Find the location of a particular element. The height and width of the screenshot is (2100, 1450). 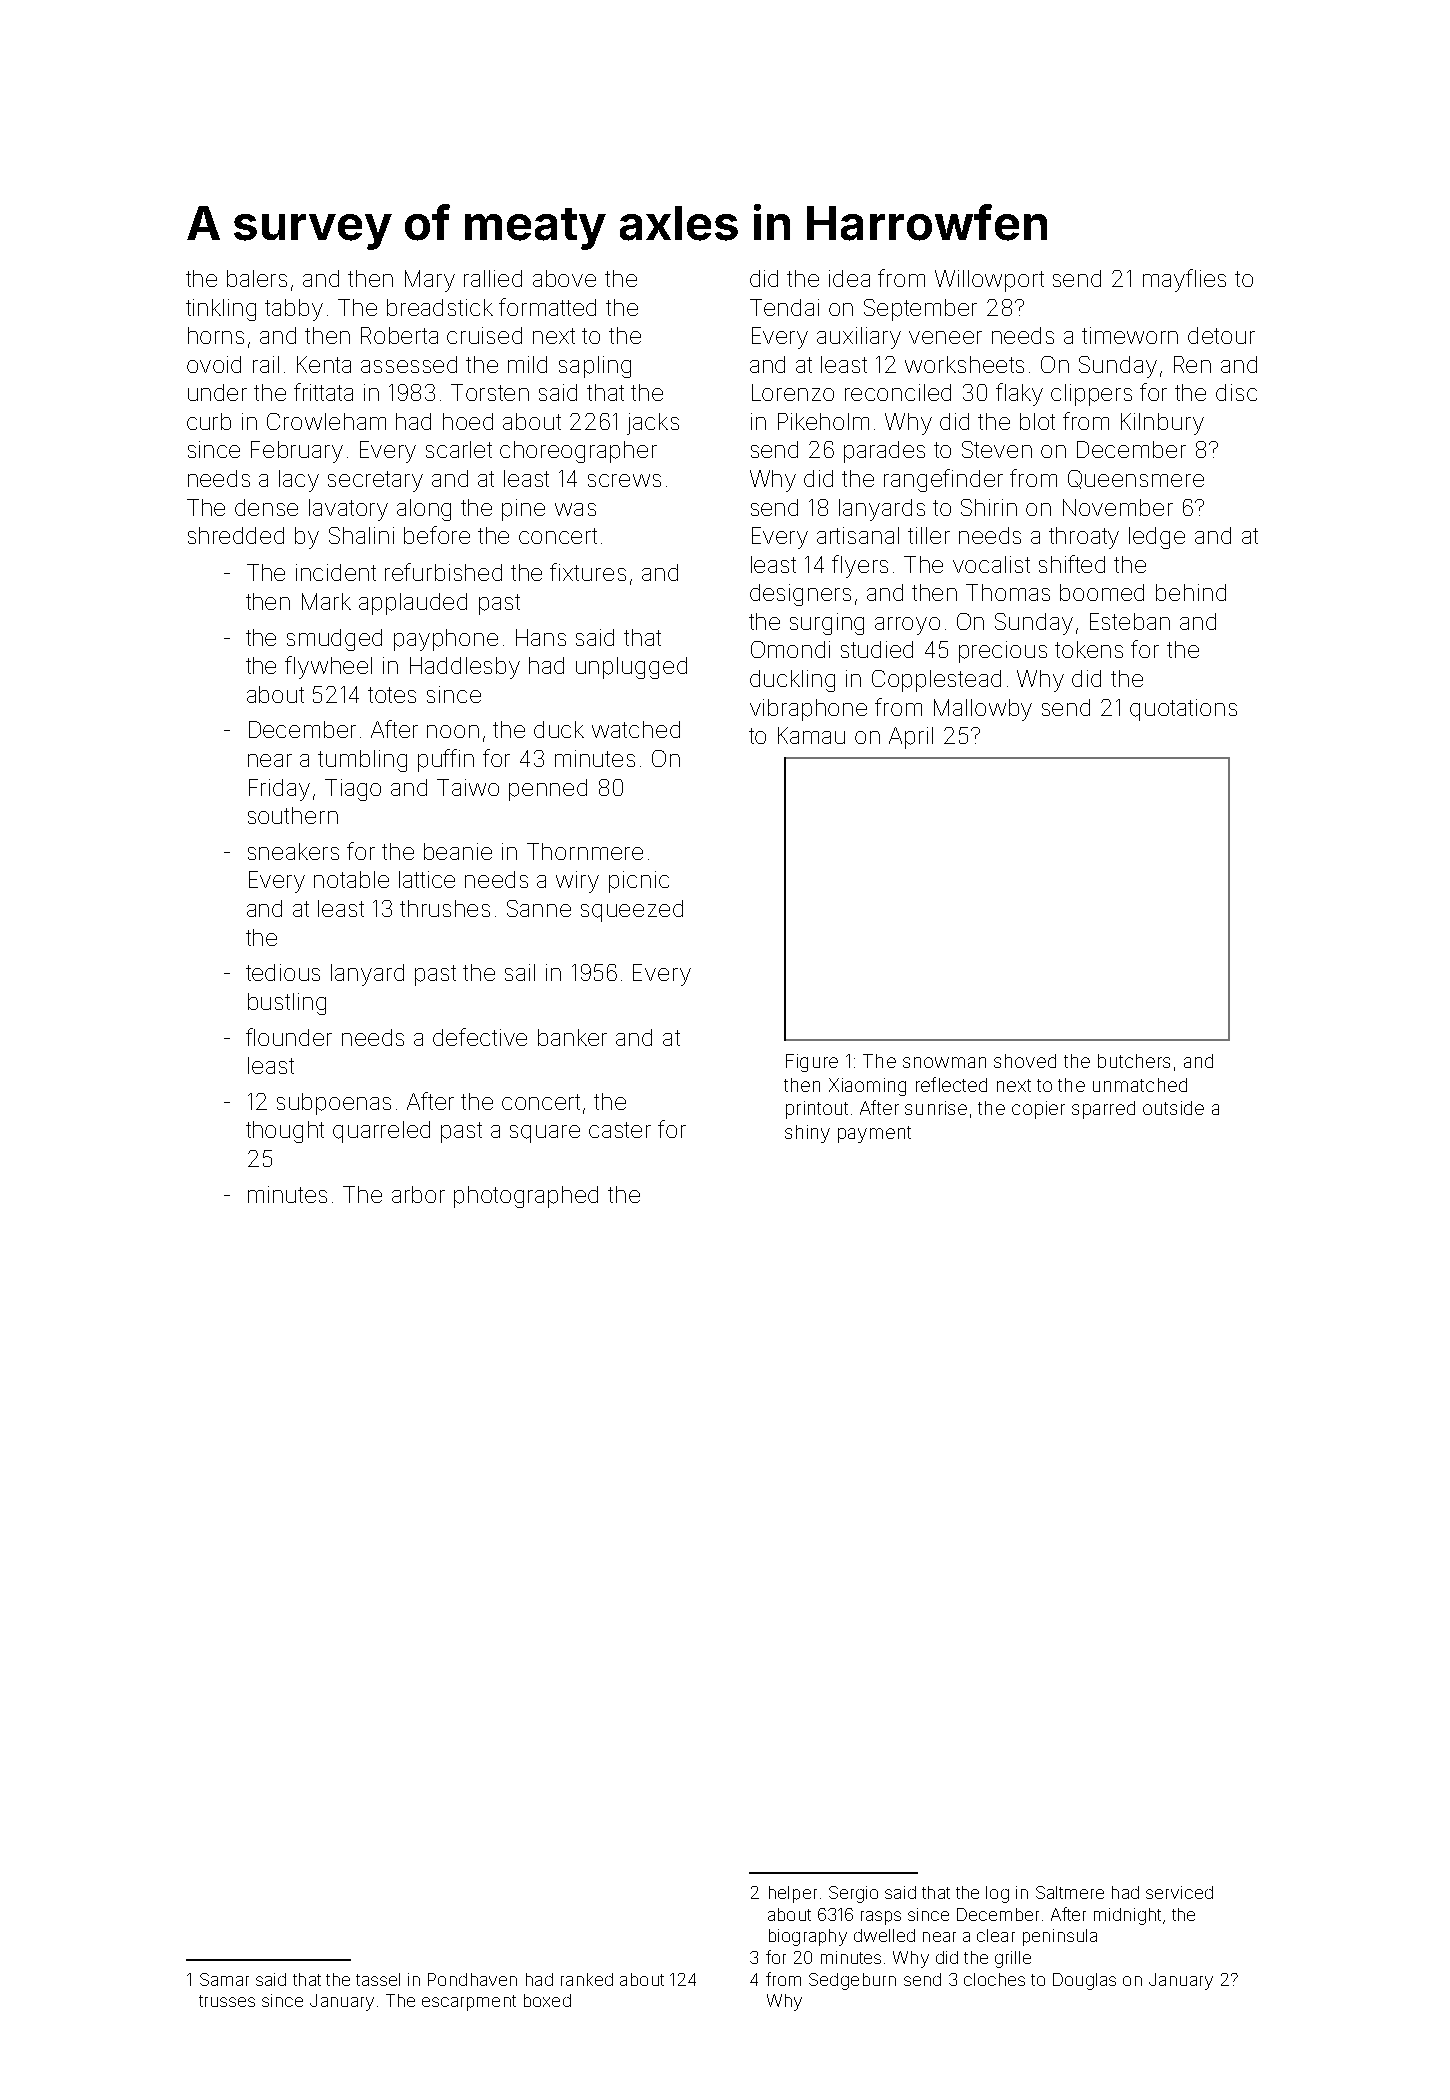

cloches is located at coordinates (994, 1979).
